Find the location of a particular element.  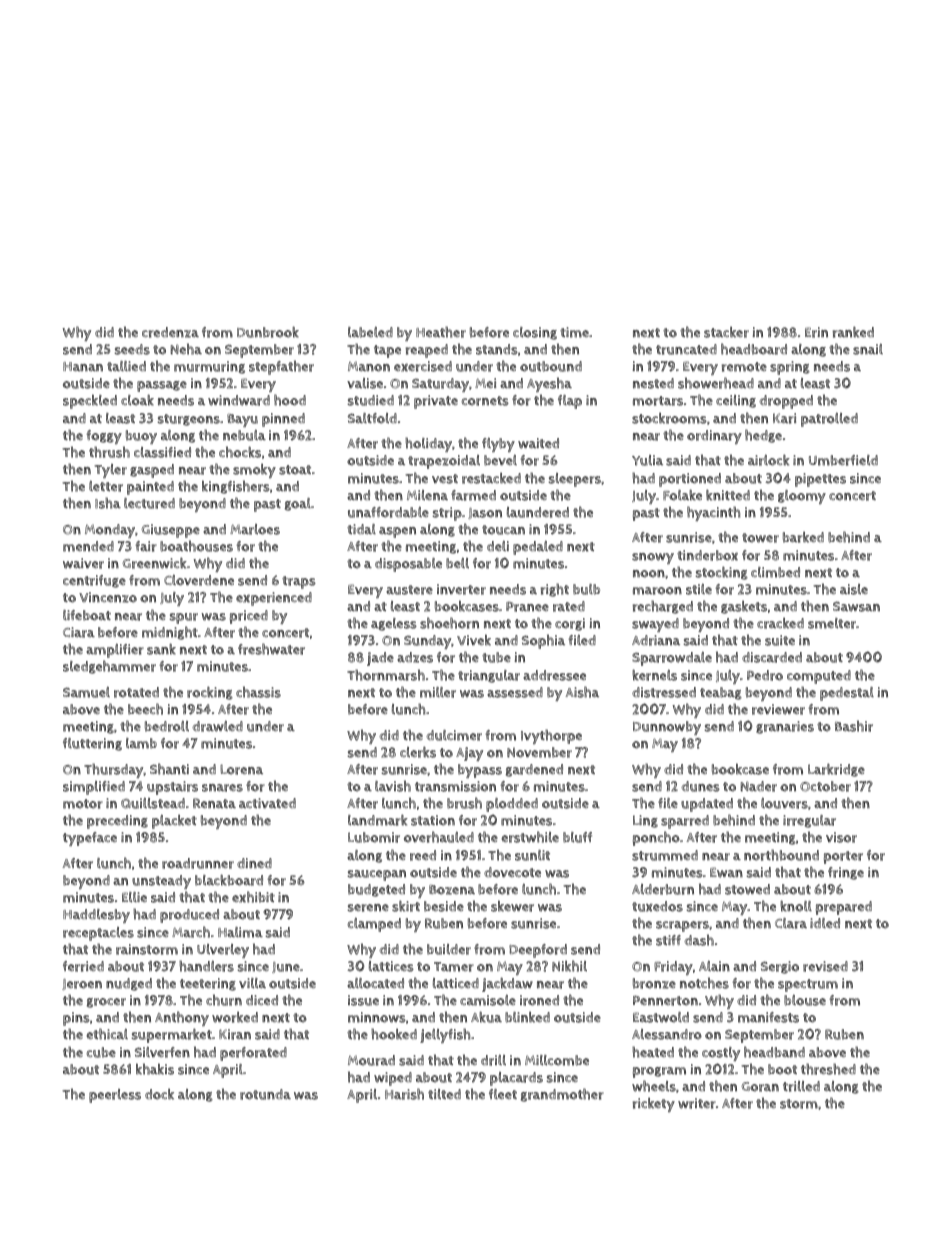

peerless is located at coordinates (115, 1096).
